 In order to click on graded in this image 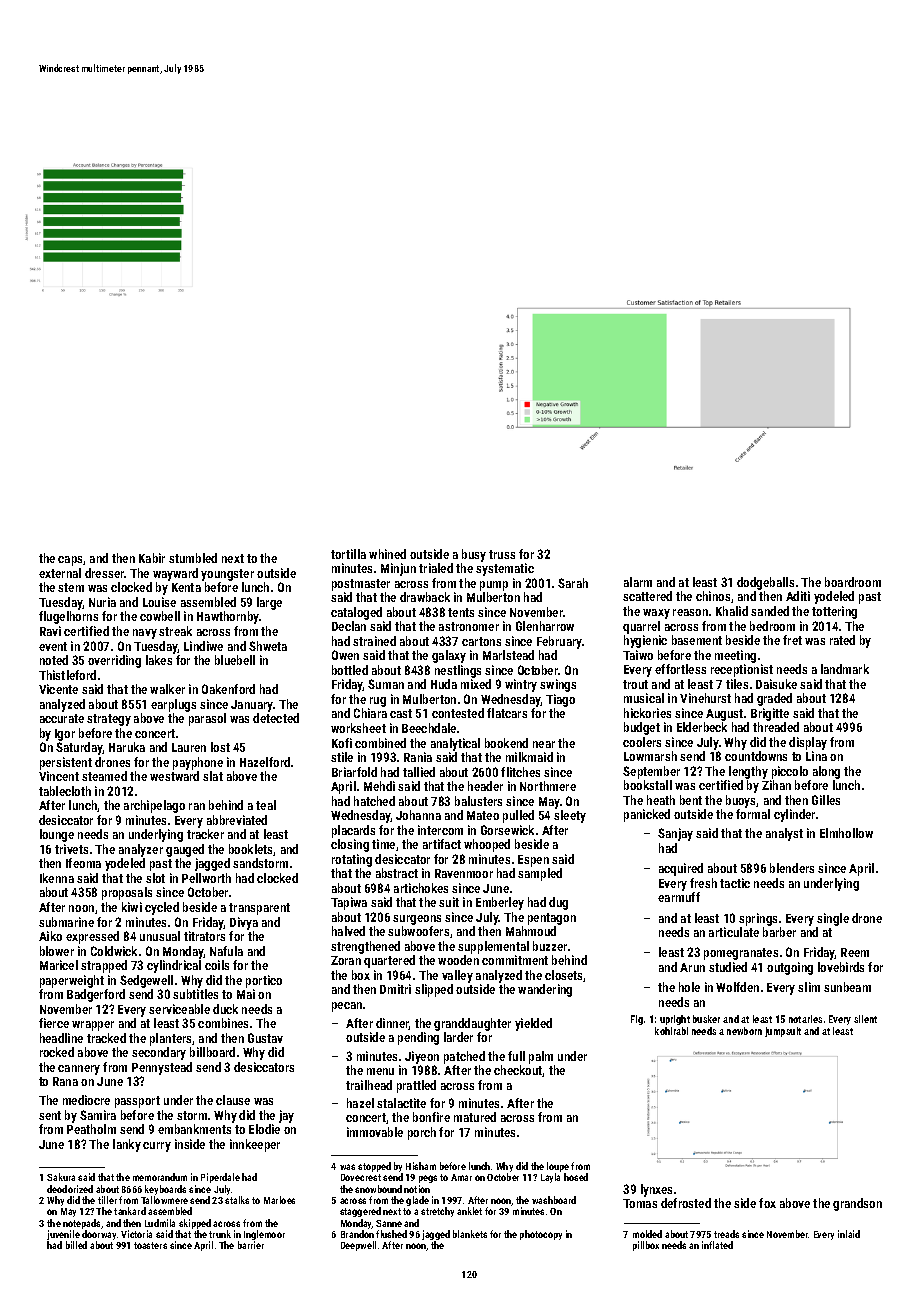, I will do `click(774, 699)`.
